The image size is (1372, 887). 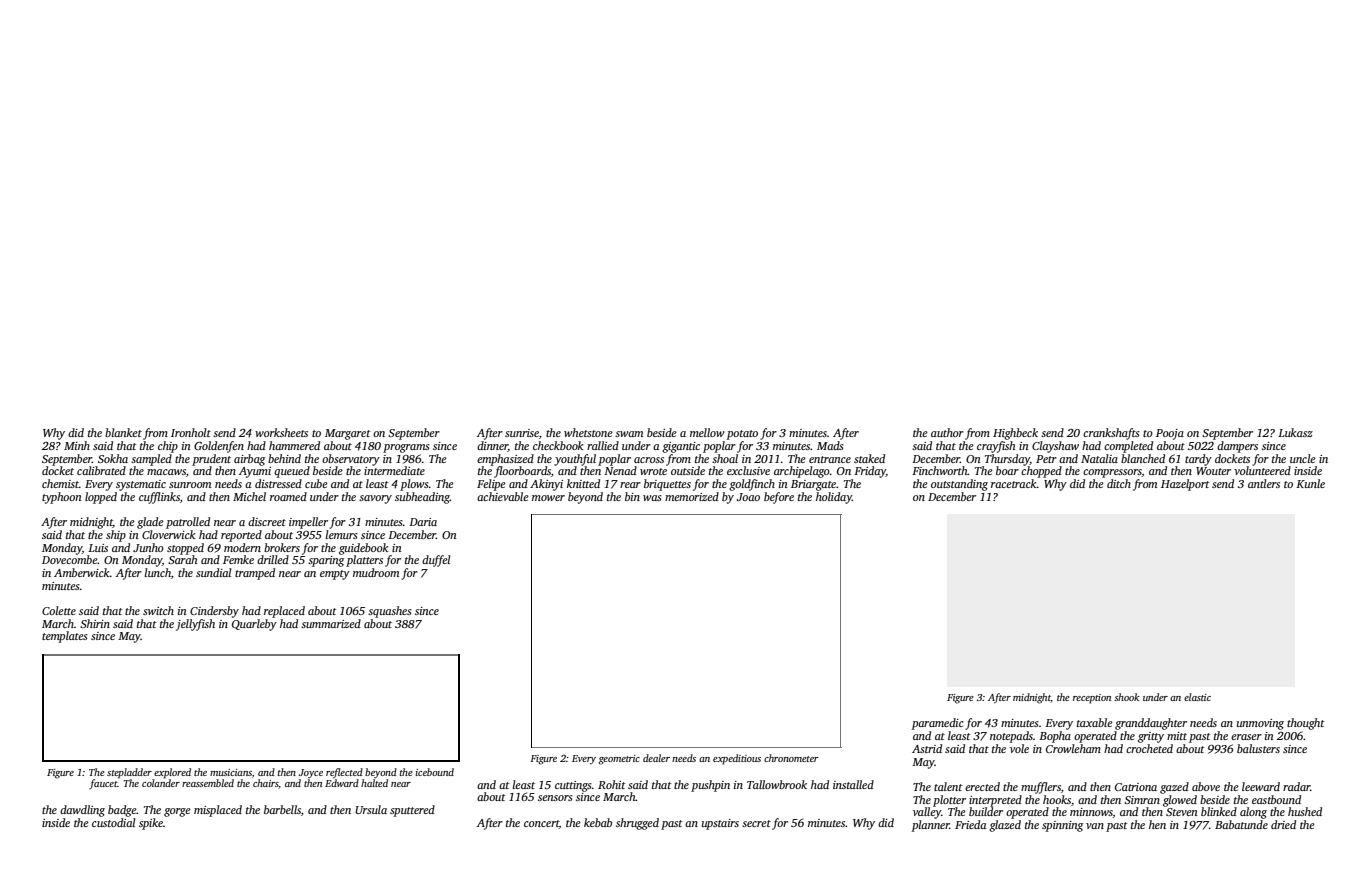 What do you see at coordinates (114, 822) in the page?
I see `custodial` at bounding box center [114, 822].
